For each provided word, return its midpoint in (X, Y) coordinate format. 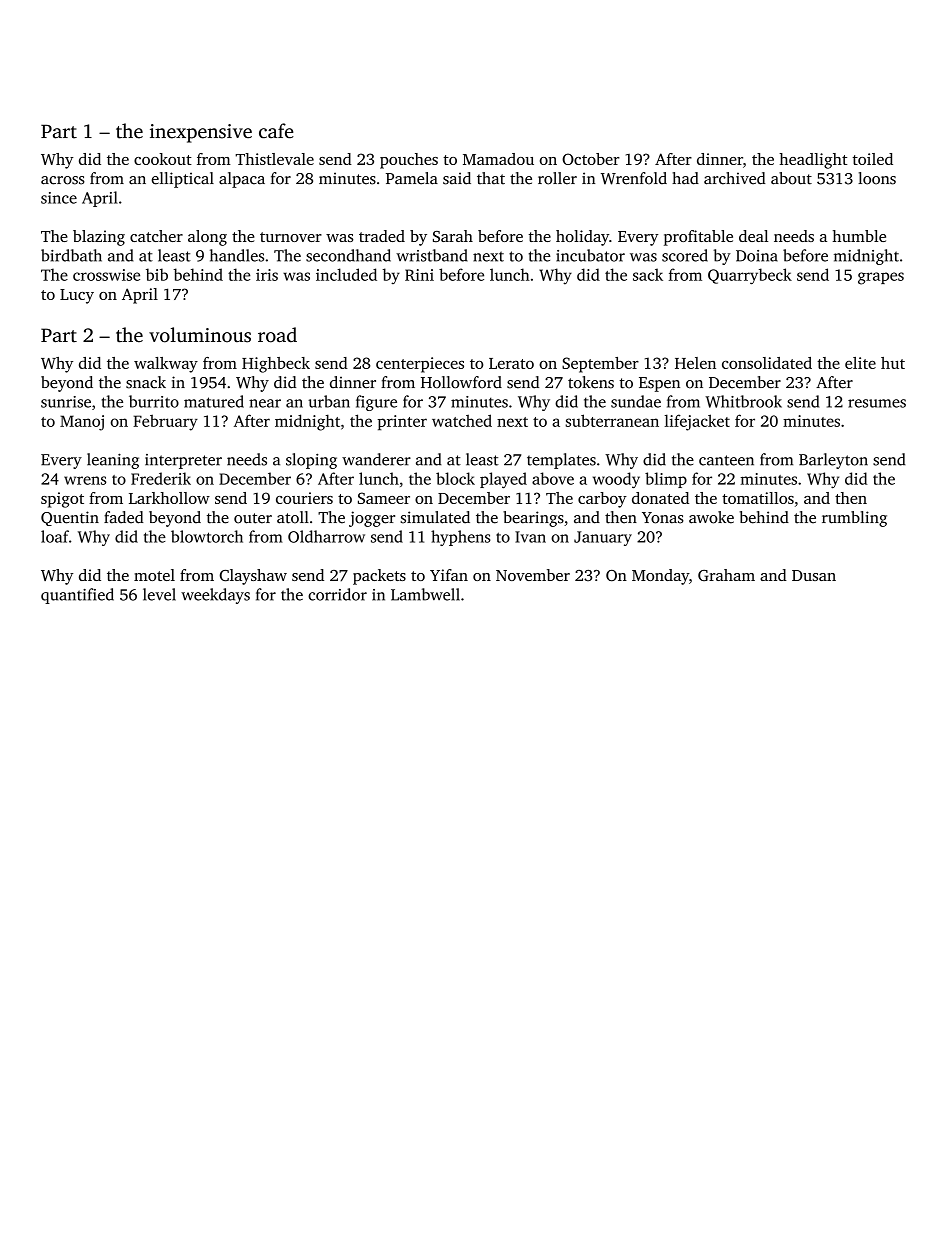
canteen (726, 460)
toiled (873, 159)
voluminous (200, 335)
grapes (881, 278)
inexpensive (201, 133)
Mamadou (498, 159)
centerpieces (420, 365)
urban (329, 401)
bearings (533, 519)
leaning (113, 461)
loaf (55, 536)
